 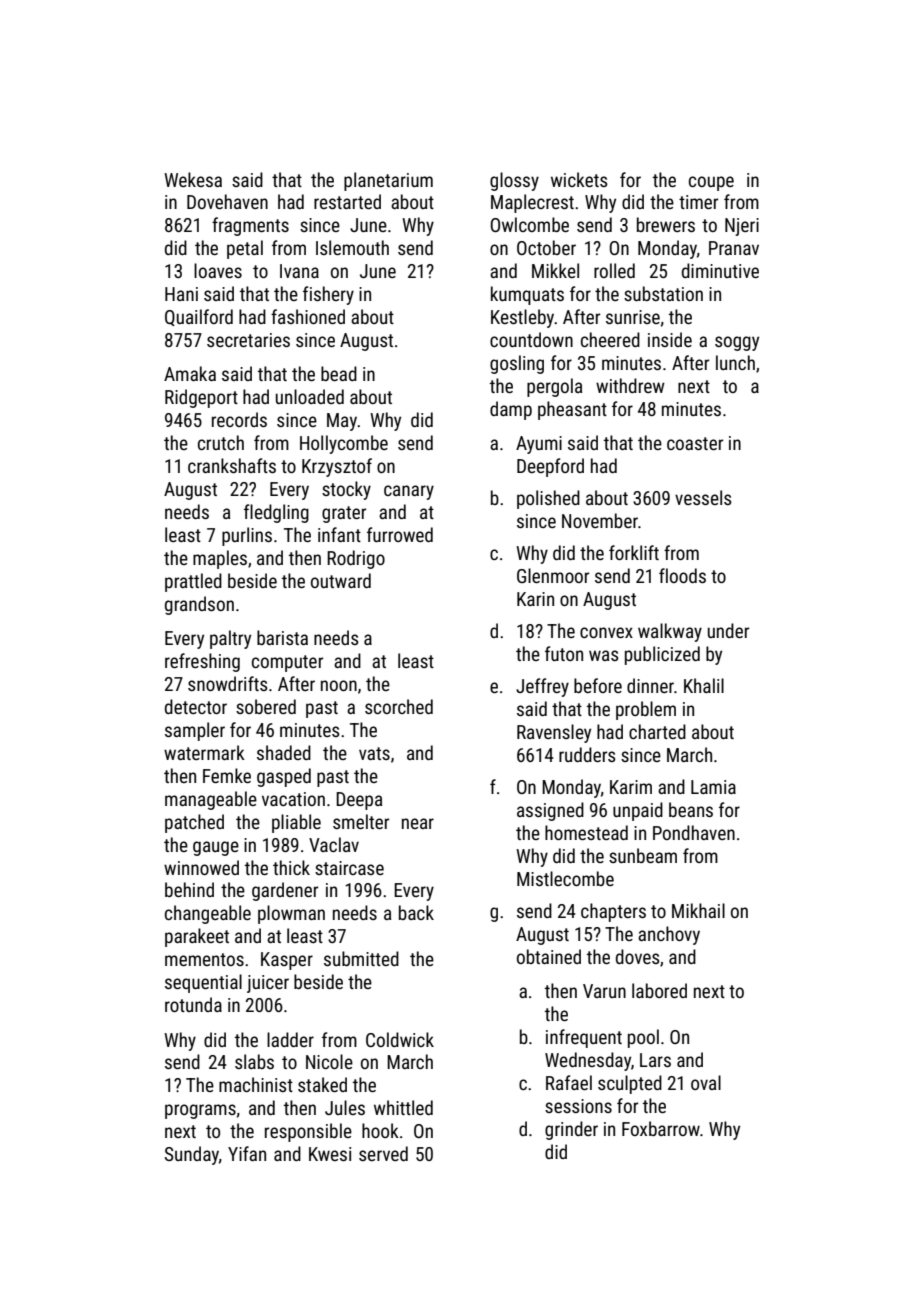 What do you see at coordinates (218, 270) in the page?
I see `loaves` at bounding box center [218, 270].
